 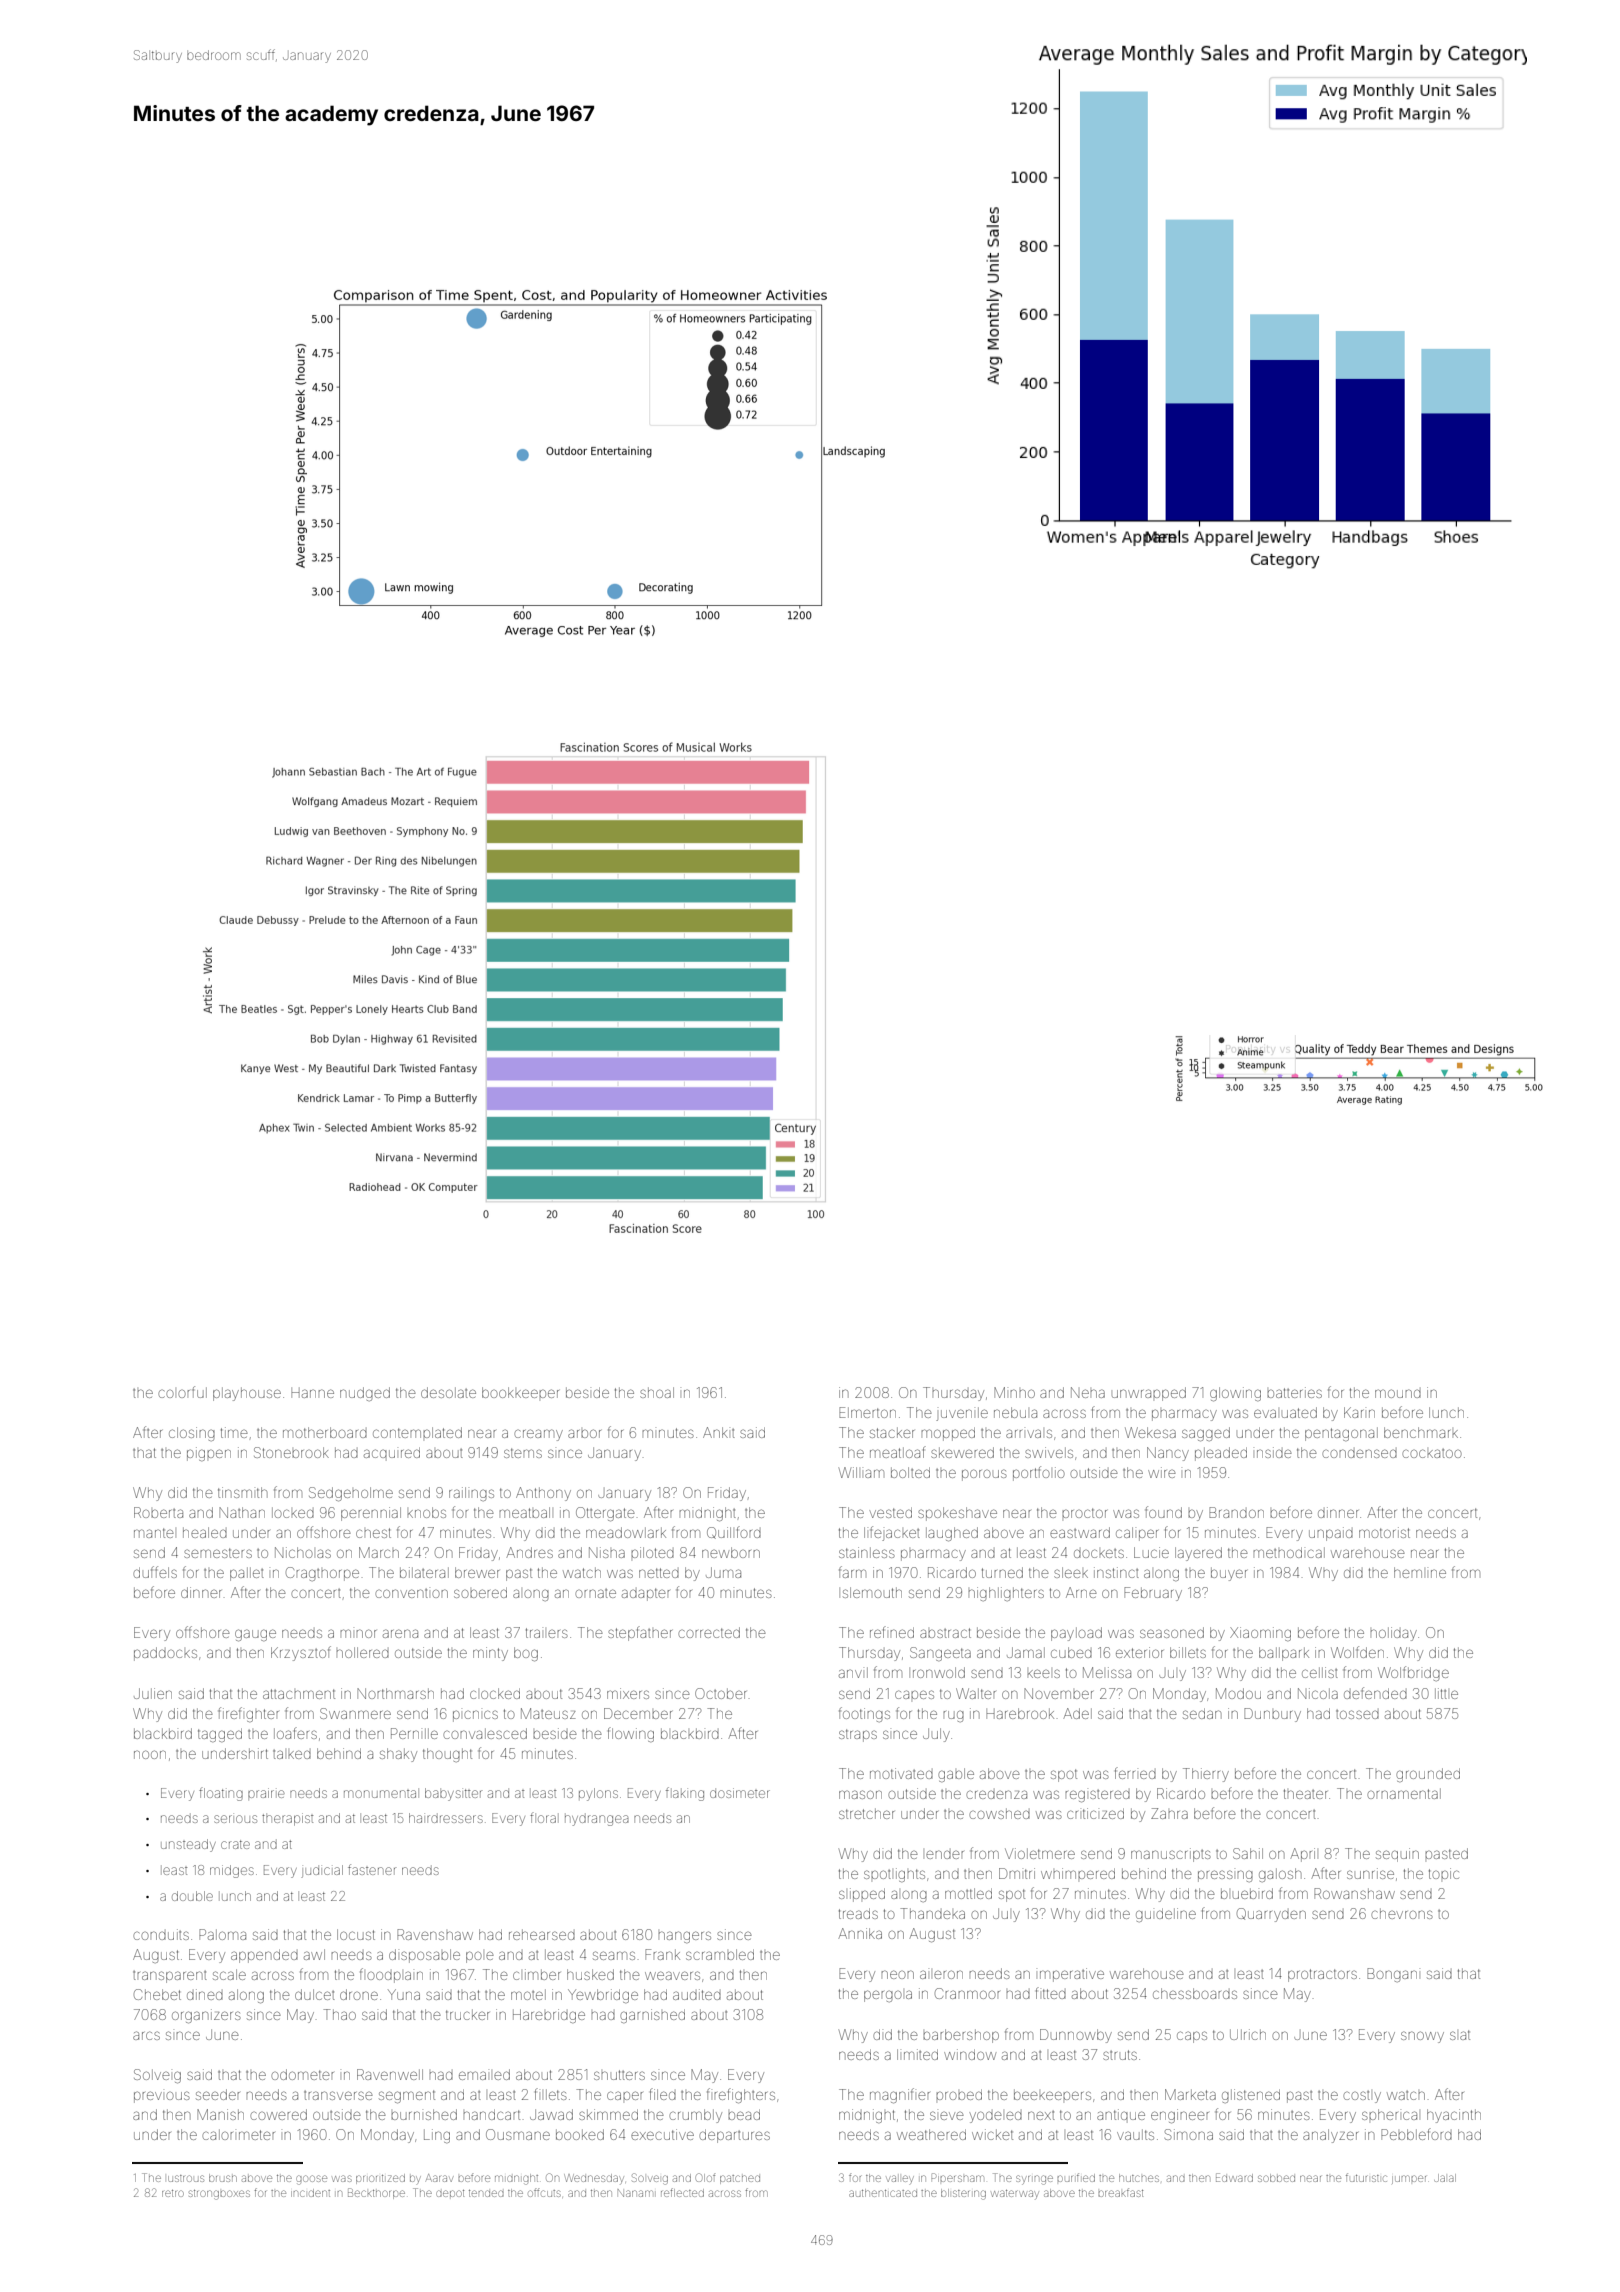 I want to click on sedan, so click(x=1202, y=1713).
